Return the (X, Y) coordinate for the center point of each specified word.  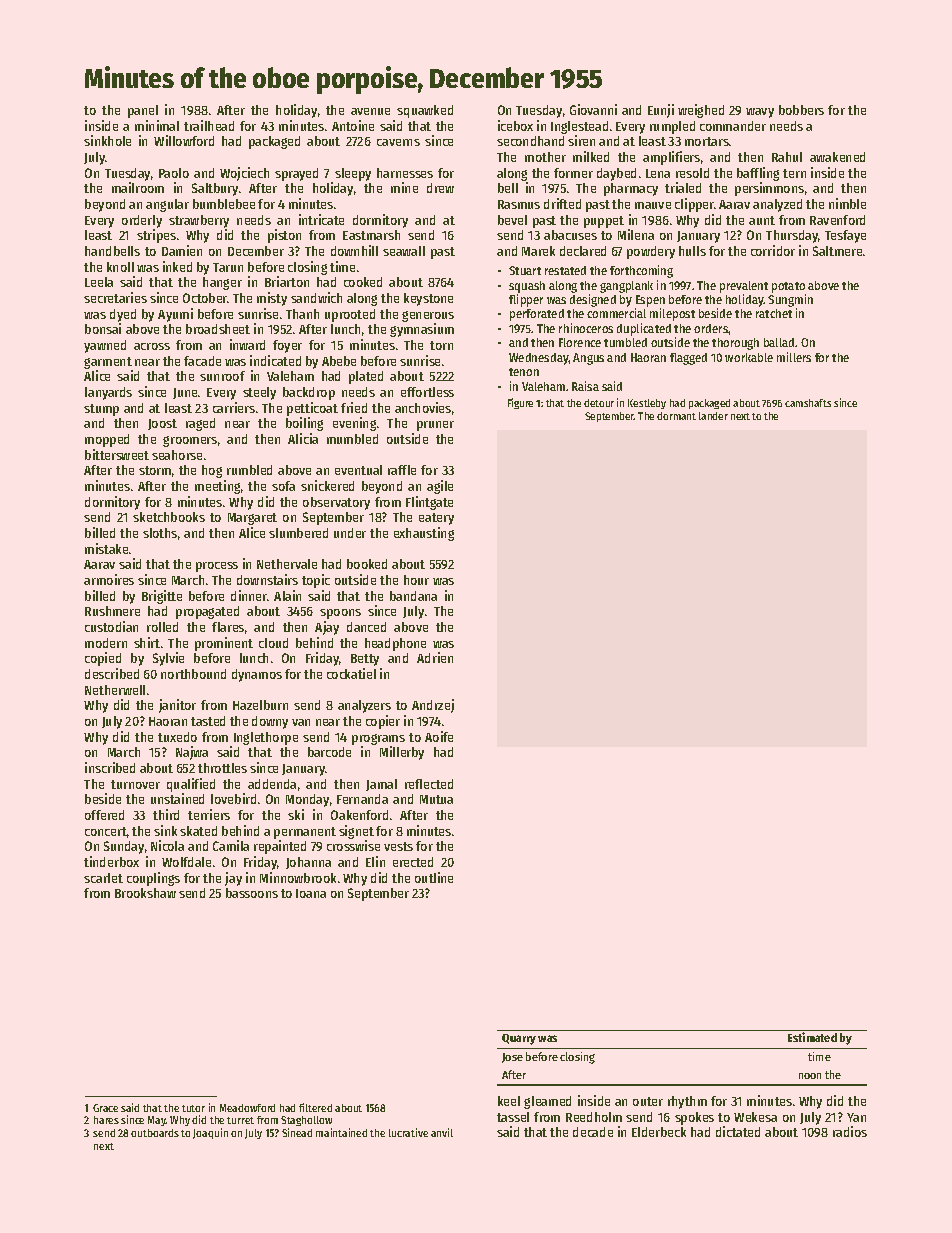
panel (143, 111)
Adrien (435, 657)
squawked (425, 111)
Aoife (439, 736)
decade (593, 1132)
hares (106, 1120)
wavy (760, 113)
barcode (329, 752)
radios (850, 1131)
